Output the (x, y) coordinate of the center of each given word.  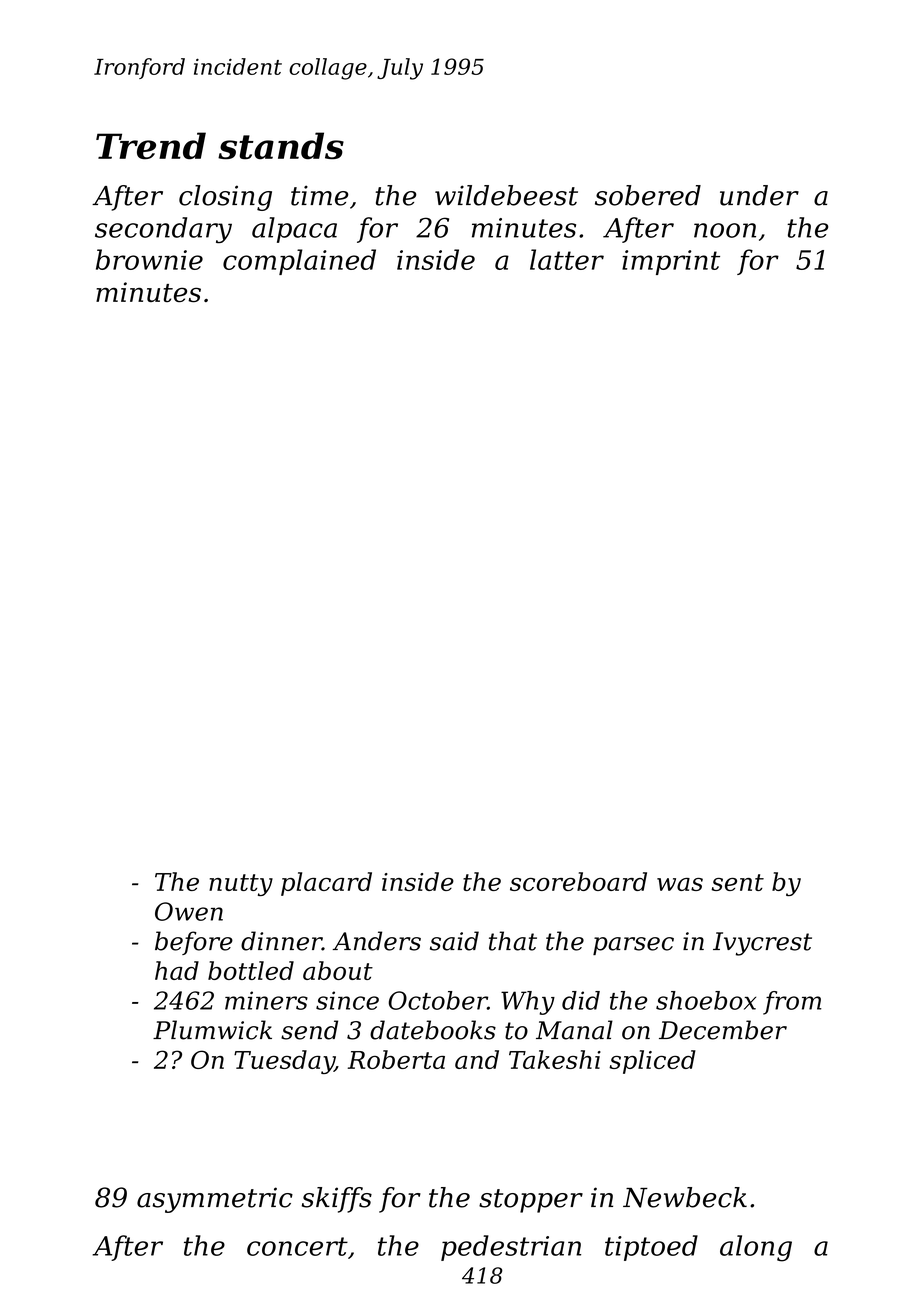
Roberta (396, 1059)
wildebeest (506, 195)
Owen (189, 911)
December (723, 1030)
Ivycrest (762, 944)
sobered (648, 195)
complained (299, 262)
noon (725, 230)
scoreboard (578, 881)
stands (281, 146)
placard (326, 884)
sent (737, 882)
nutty (241, 885)
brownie (149, 259)
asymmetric (215, 1200)
